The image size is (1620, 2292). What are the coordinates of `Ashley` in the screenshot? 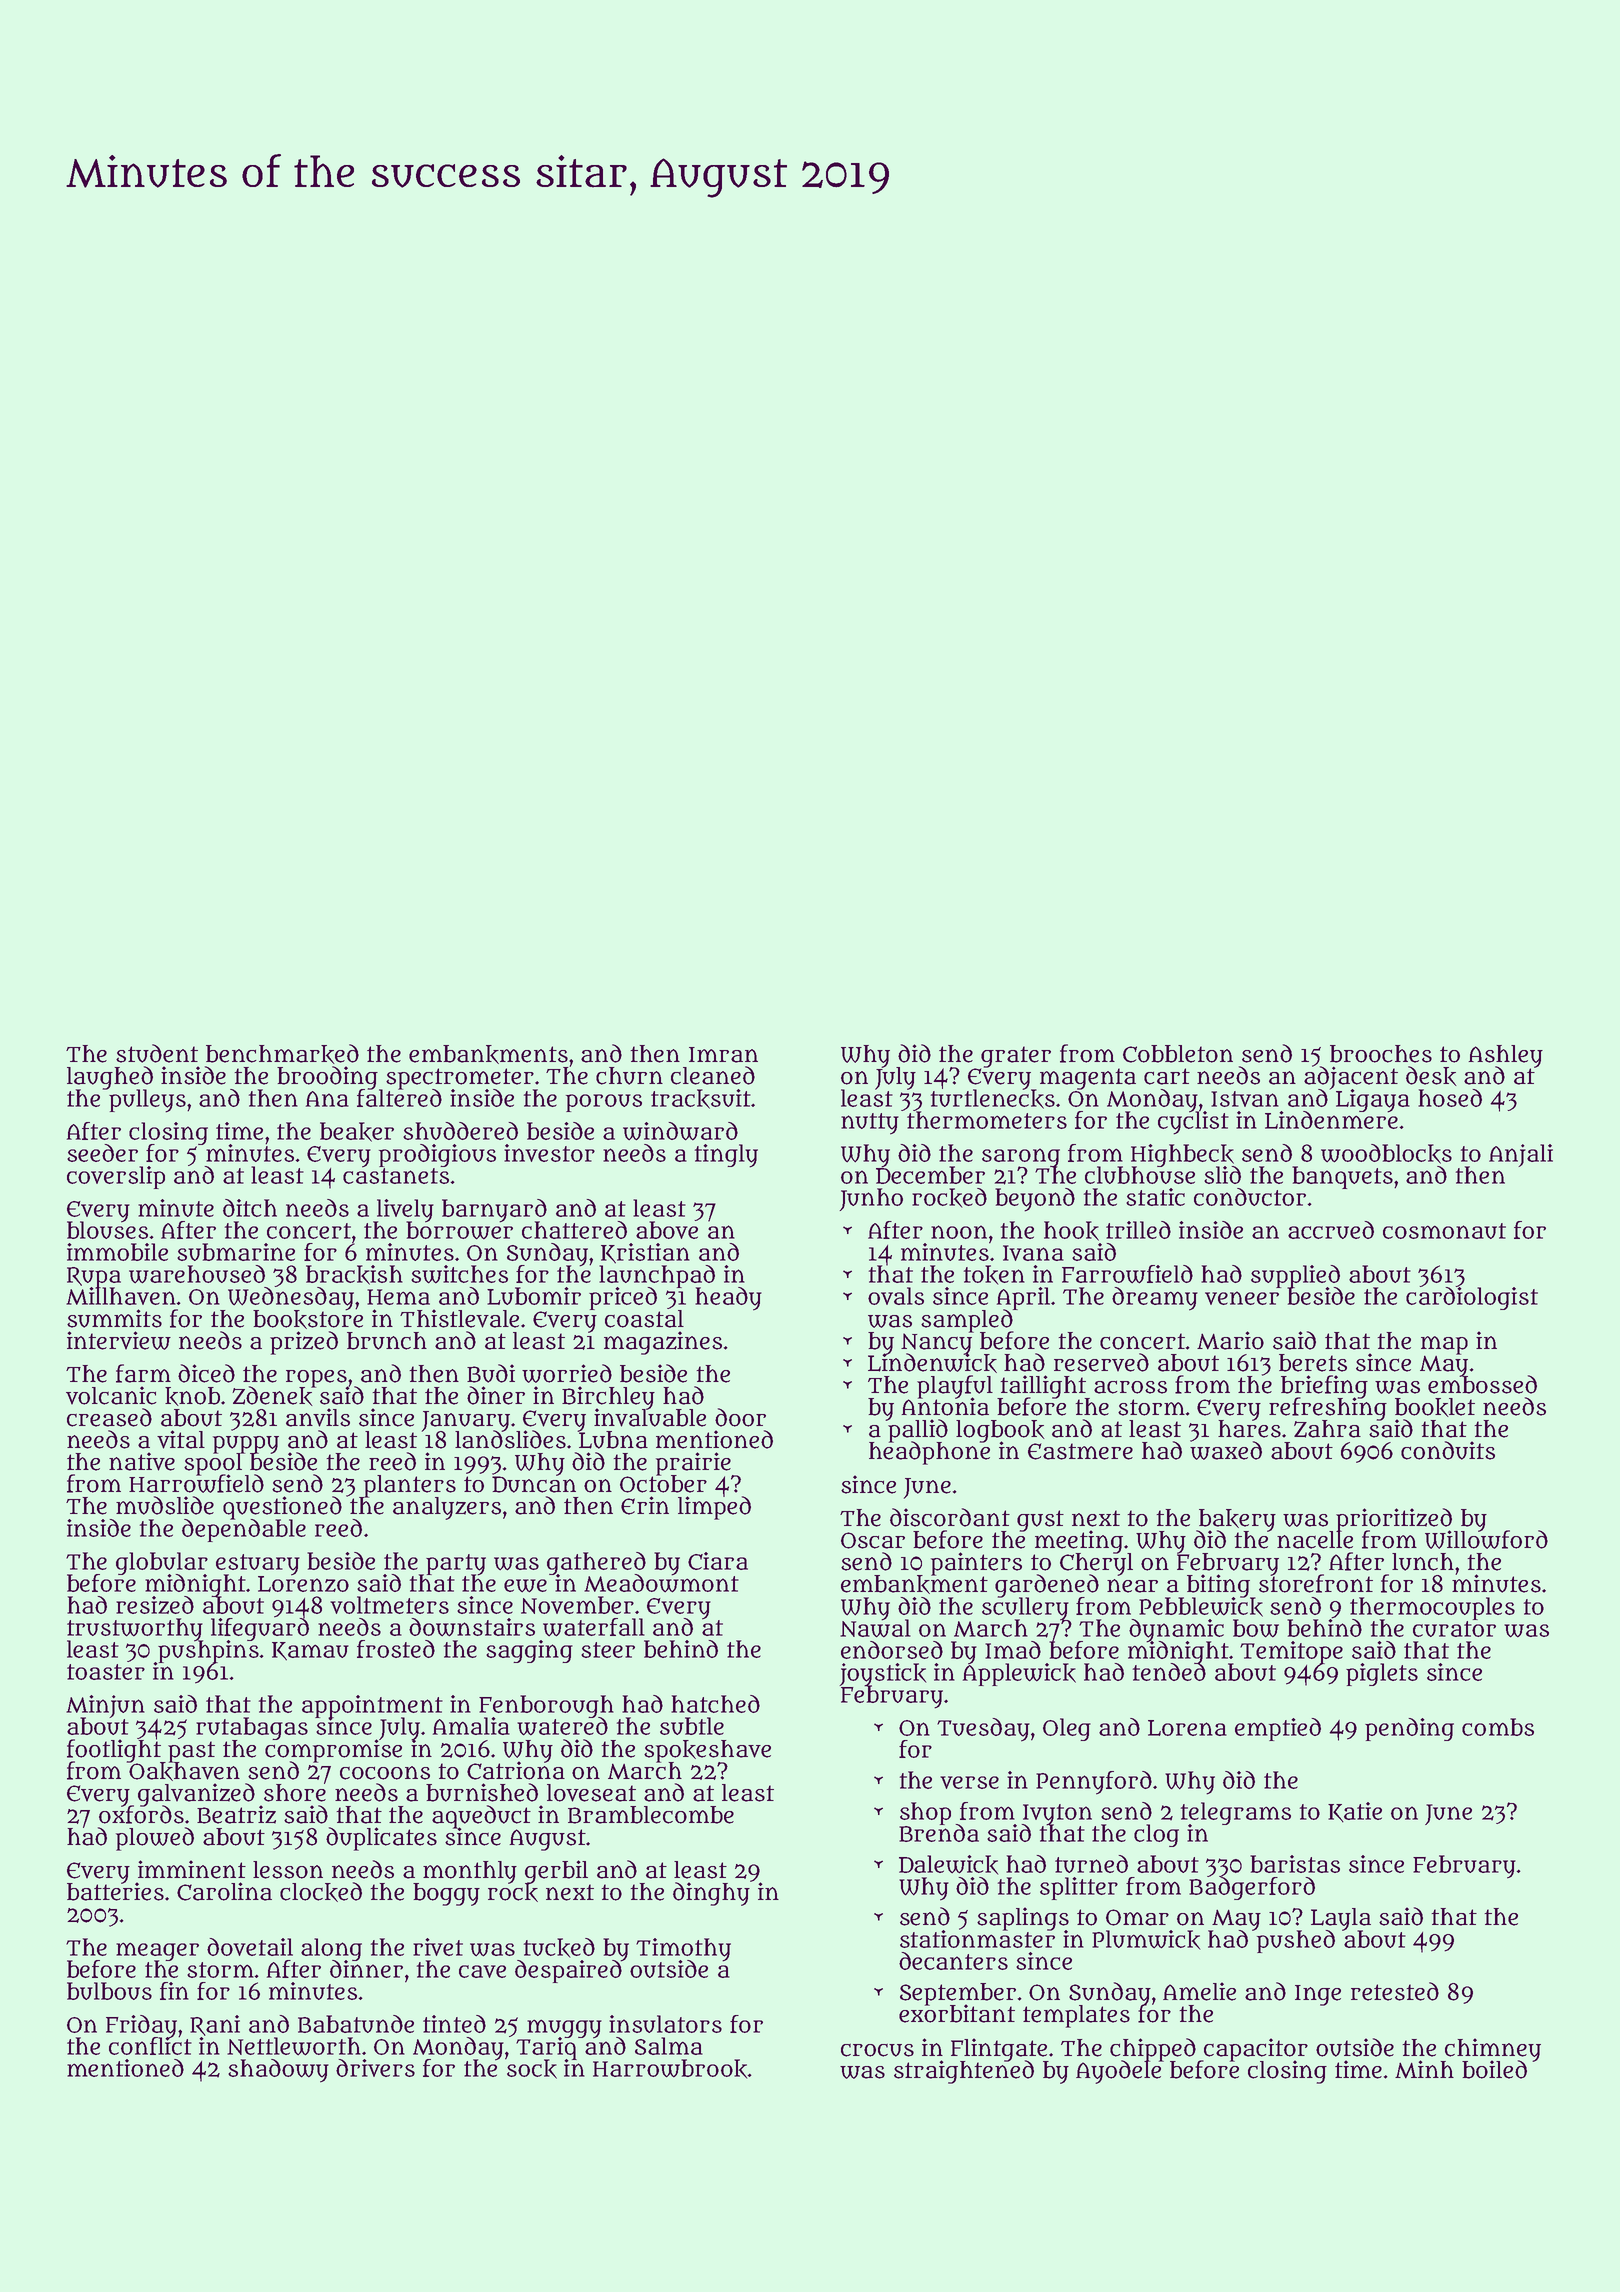 It's located at (1506, 1056).
